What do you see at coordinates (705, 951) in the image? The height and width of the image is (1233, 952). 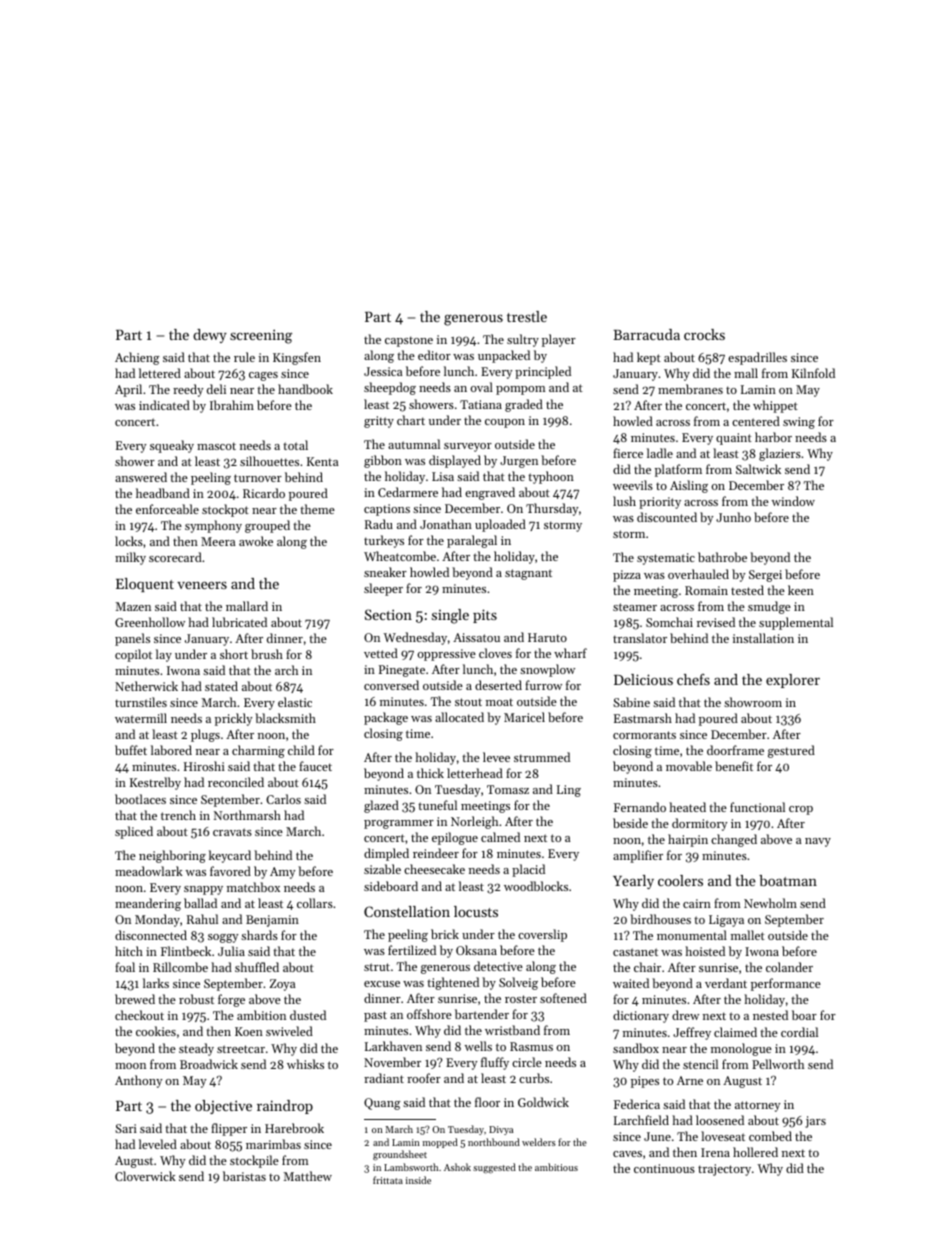 I see `hoisted` at bounding box center [705, 951].
